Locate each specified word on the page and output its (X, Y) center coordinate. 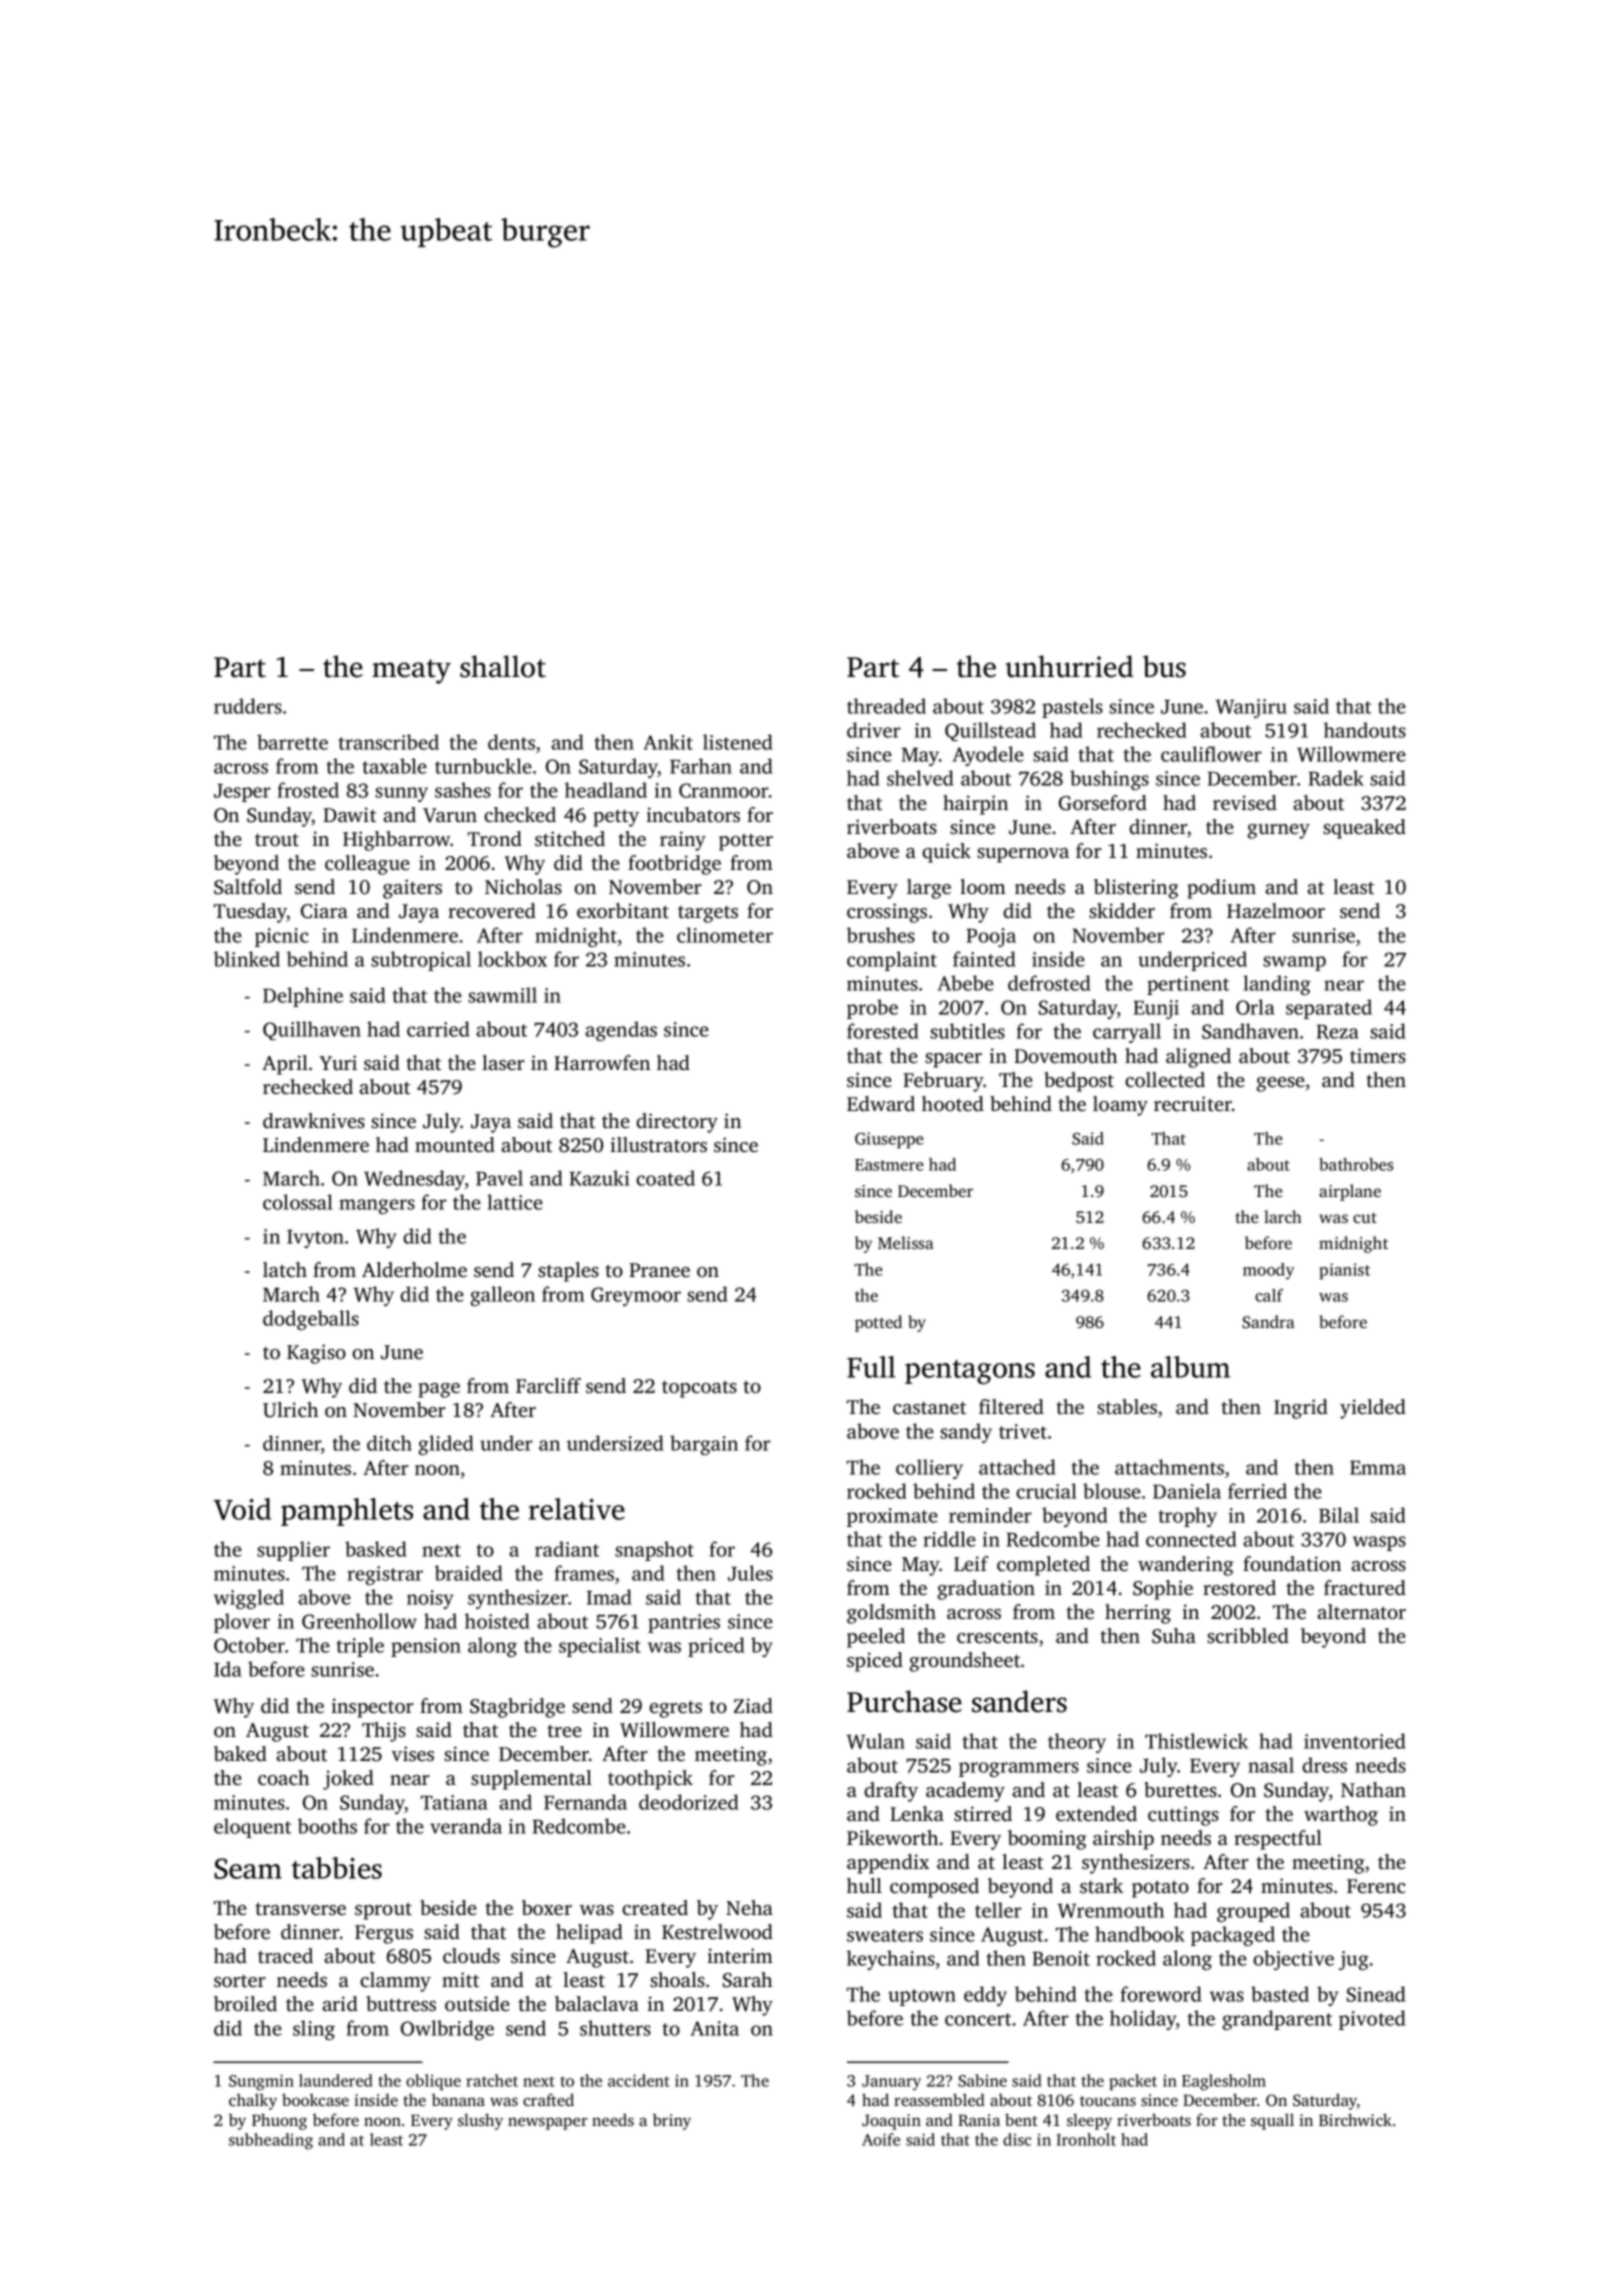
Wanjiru (1251, 708)
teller (998, 1910)
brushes (881, 935)
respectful (1278, 1840)
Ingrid (1301, 1409)
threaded (886, 706)
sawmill (502, 995)
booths (327, 1826)
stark (1101, 1885)
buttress (401, 2003)
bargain (704, 1445)
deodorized (688, 1802)
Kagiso (316, 1354)
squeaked (1364, 829)
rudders (248, 706)
